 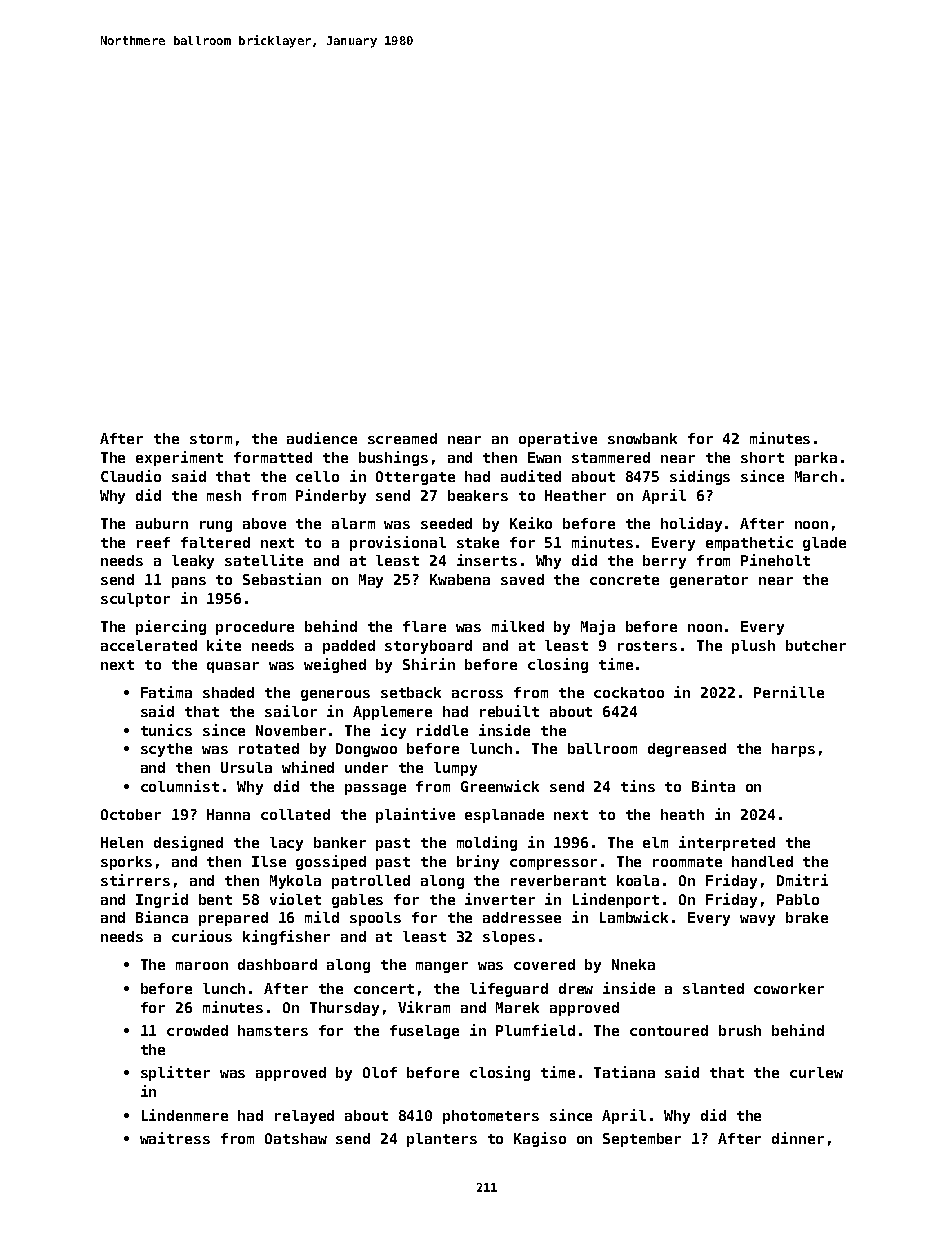 What do you see at coordinates (531, 523) in the screenshot?
I see `Keiko` at bounding box center [531, 523].
